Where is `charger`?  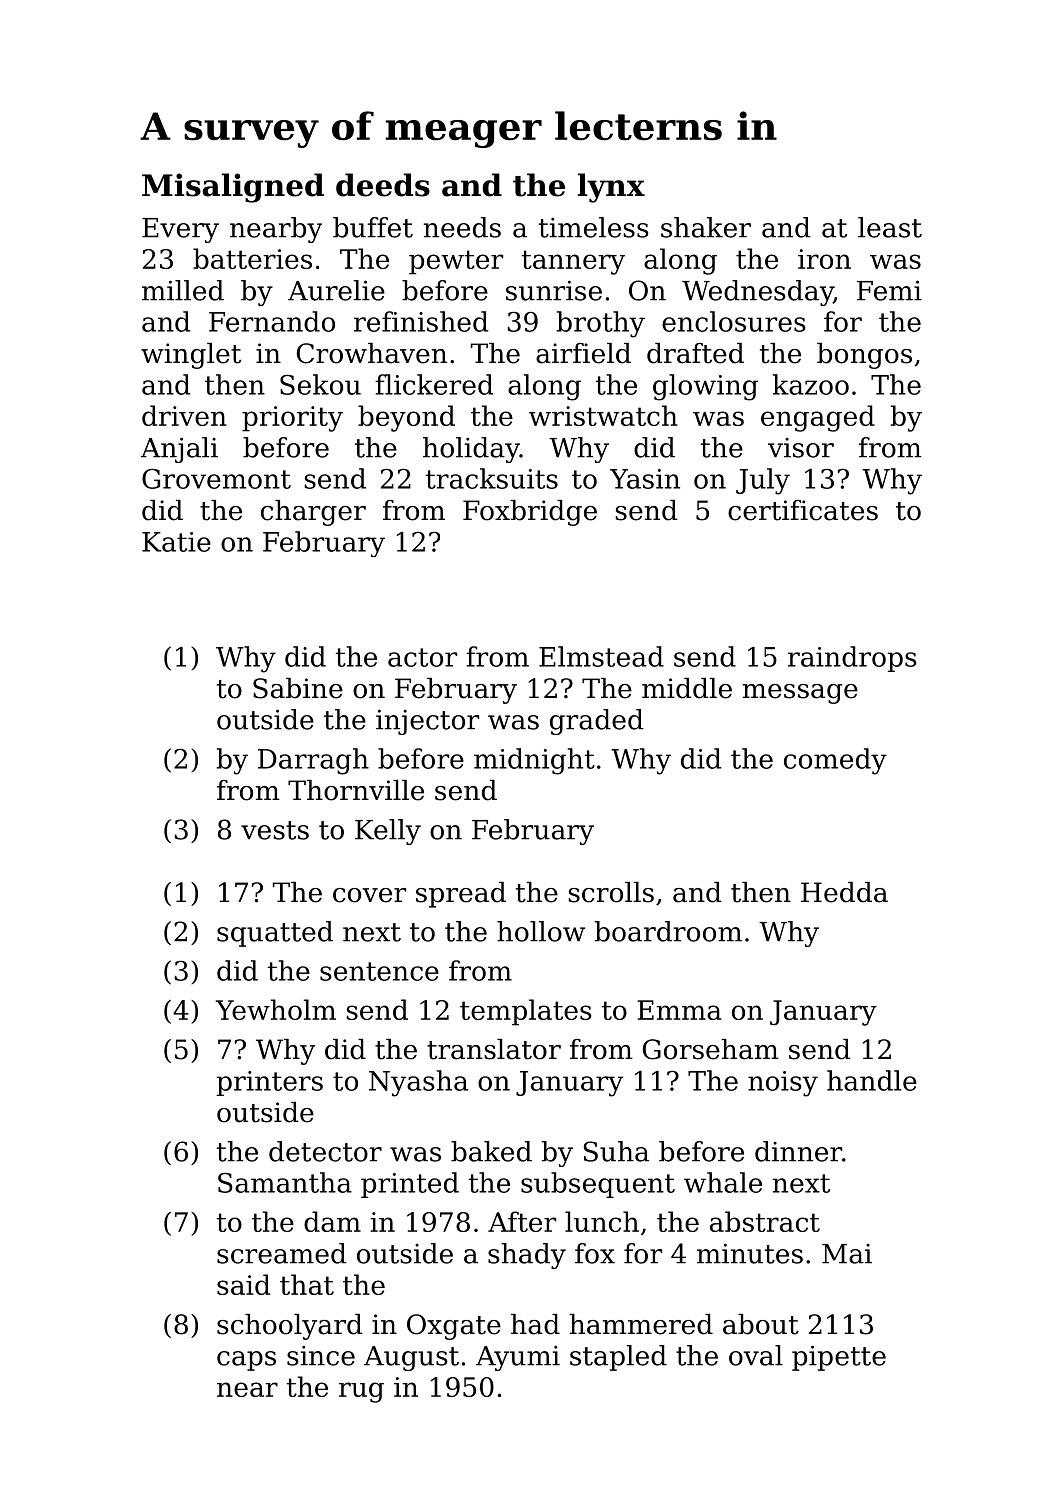
charger is located at coordinates (313, 513).
